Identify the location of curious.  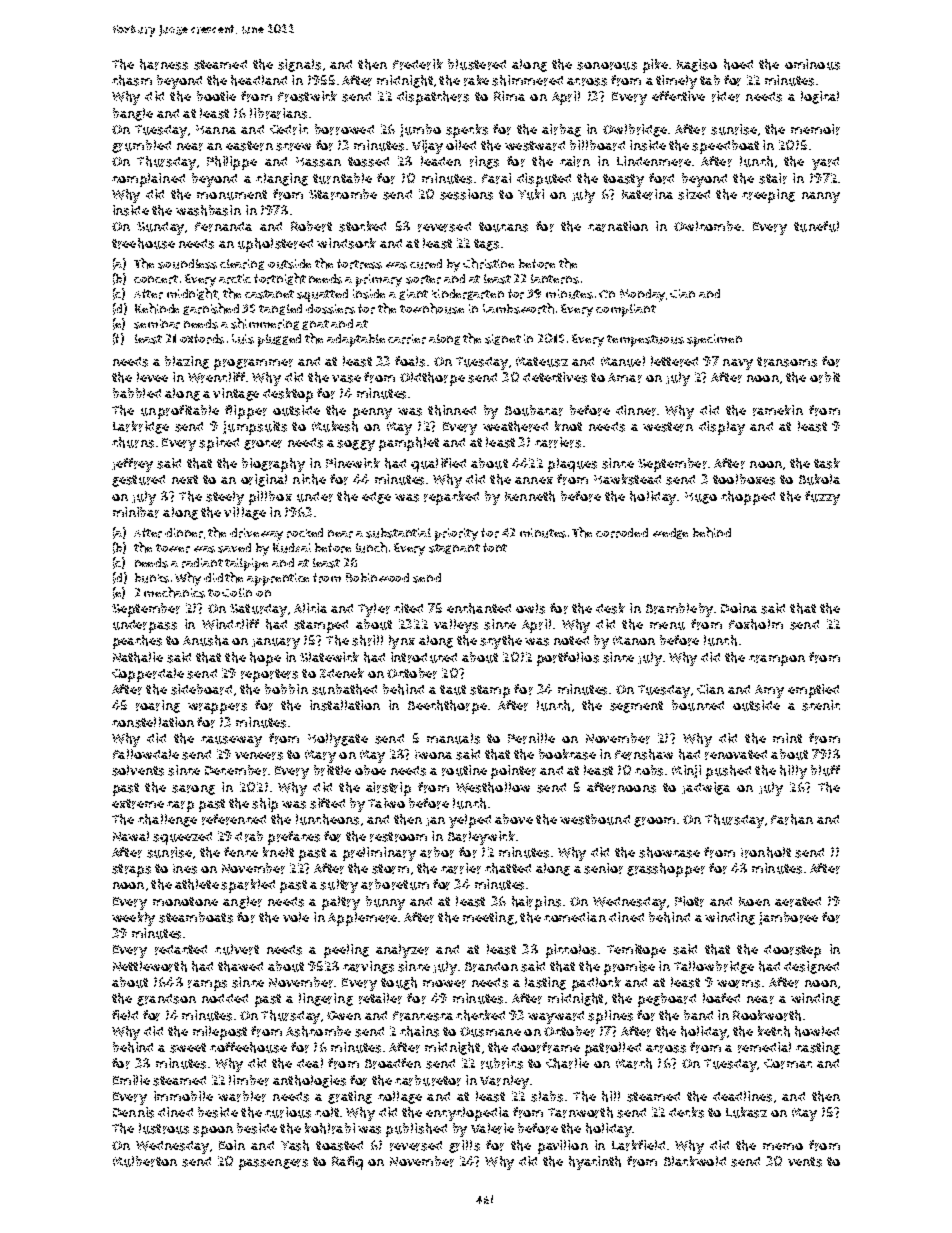
(288, 1112).
